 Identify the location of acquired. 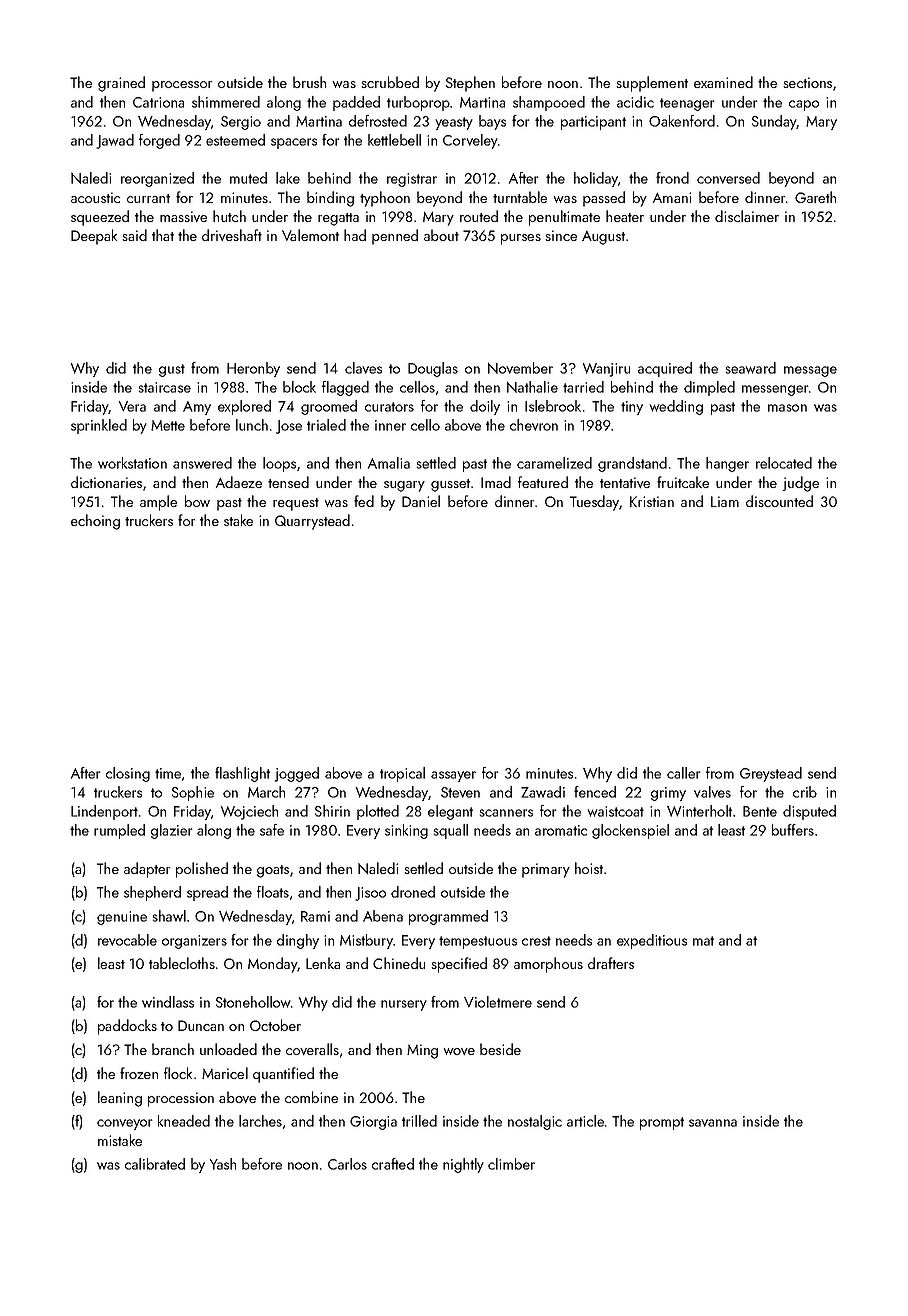
(665, 369).
